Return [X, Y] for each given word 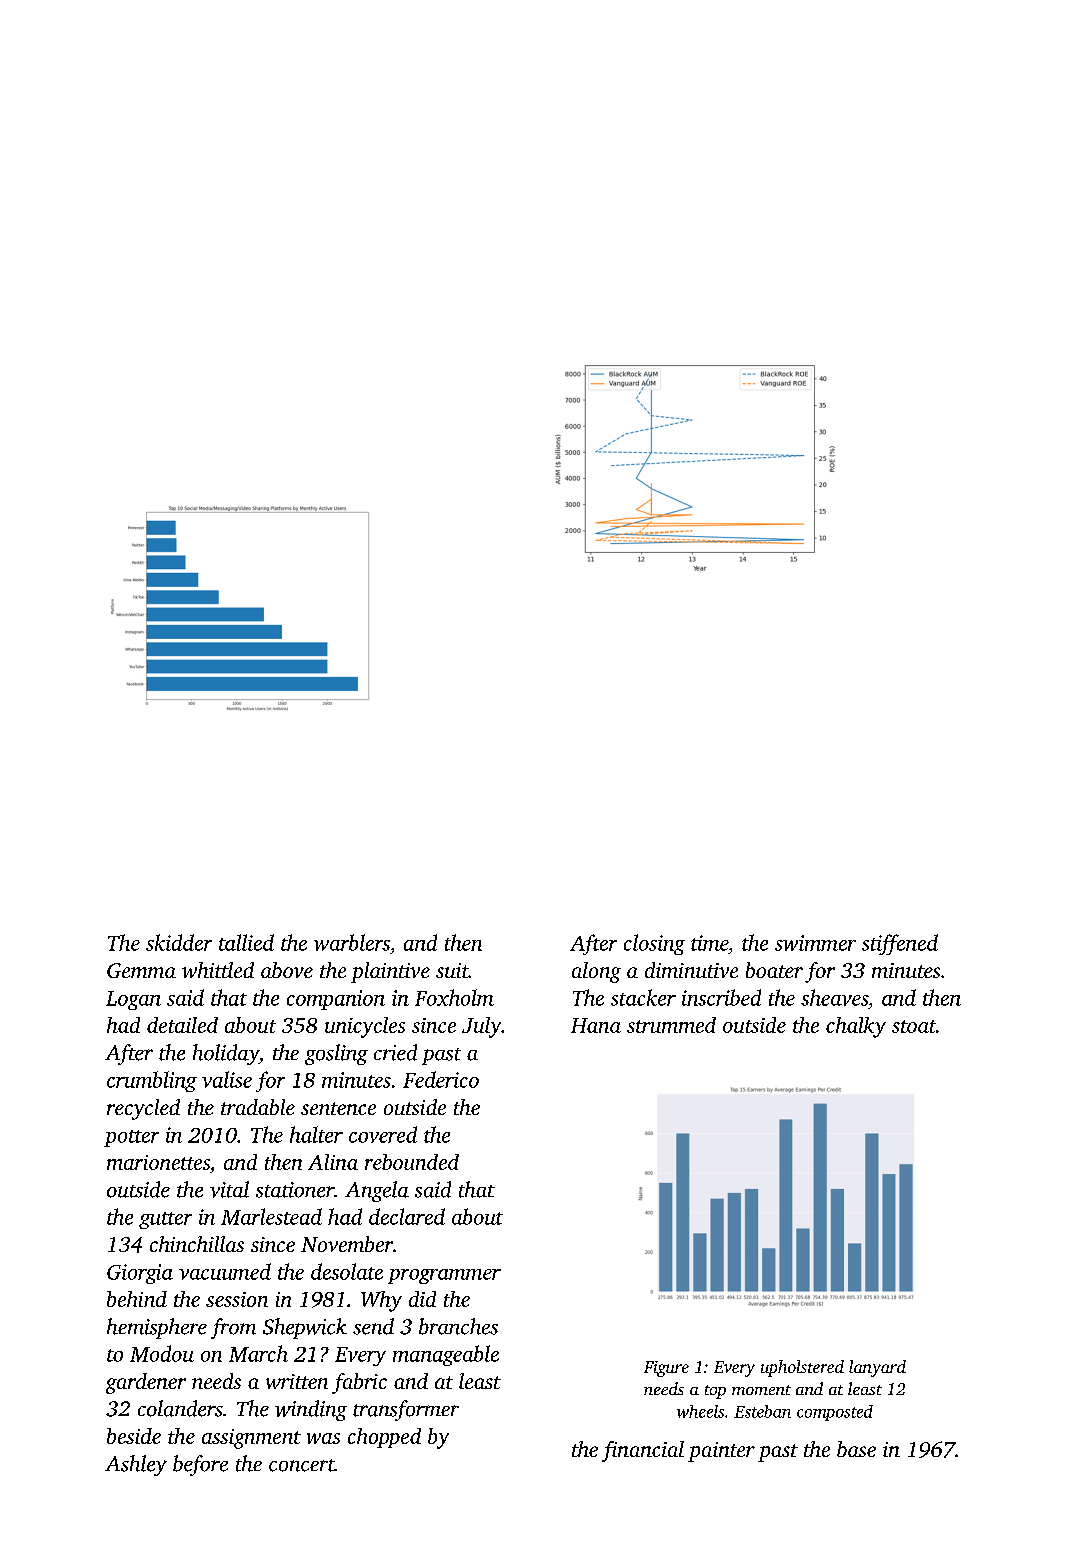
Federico [441, 1079]
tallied [246, 942]
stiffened [900, 944]
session [237, 1299]
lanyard [877, 1368]
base [856, 1449]
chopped [384, 1438]
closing [654, 944]
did [422, 1299]
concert [302, 1465]
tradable [258, 1107]
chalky [856, 1027]
